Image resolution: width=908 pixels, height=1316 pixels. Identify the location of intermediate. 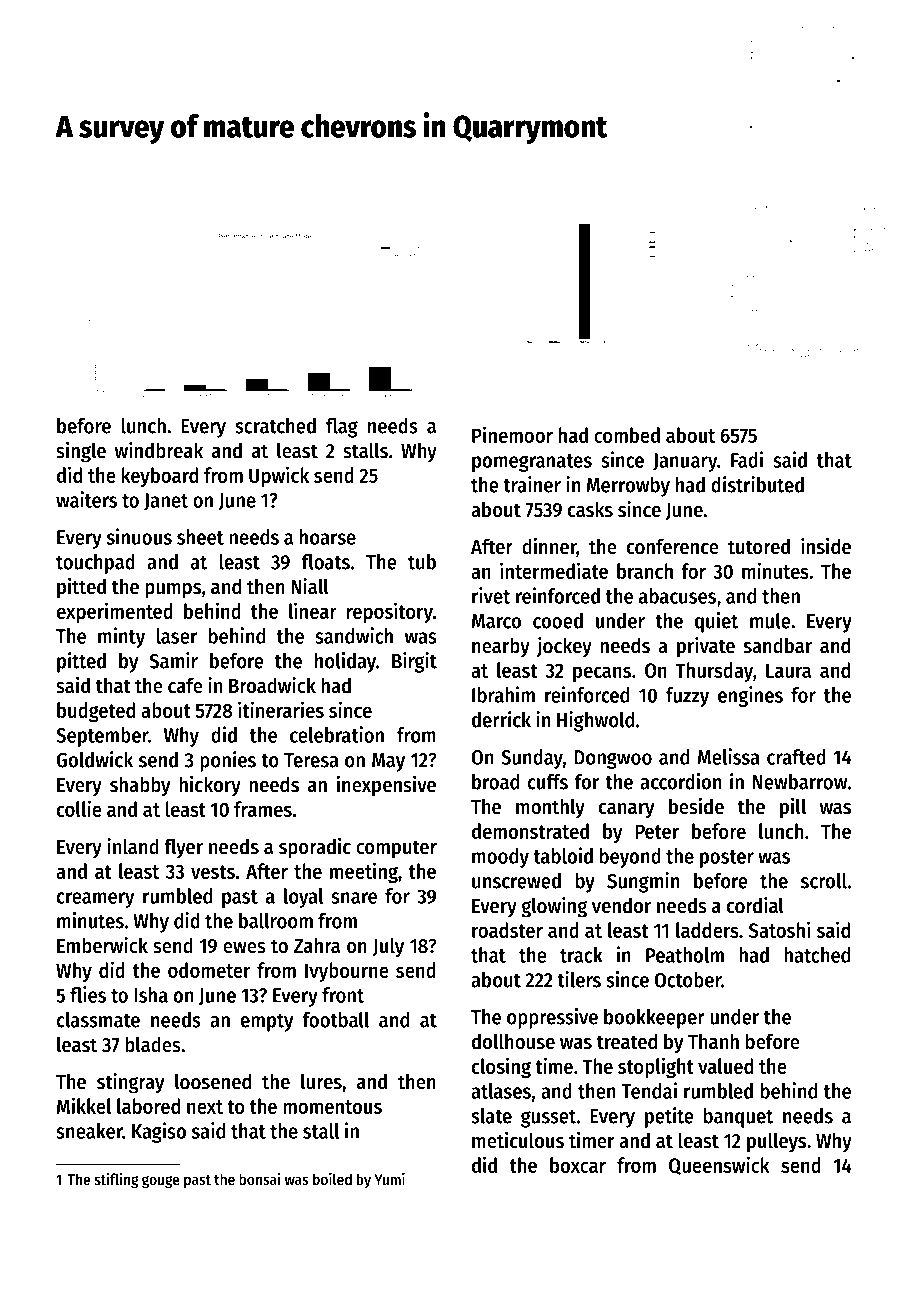
(554, 570).
